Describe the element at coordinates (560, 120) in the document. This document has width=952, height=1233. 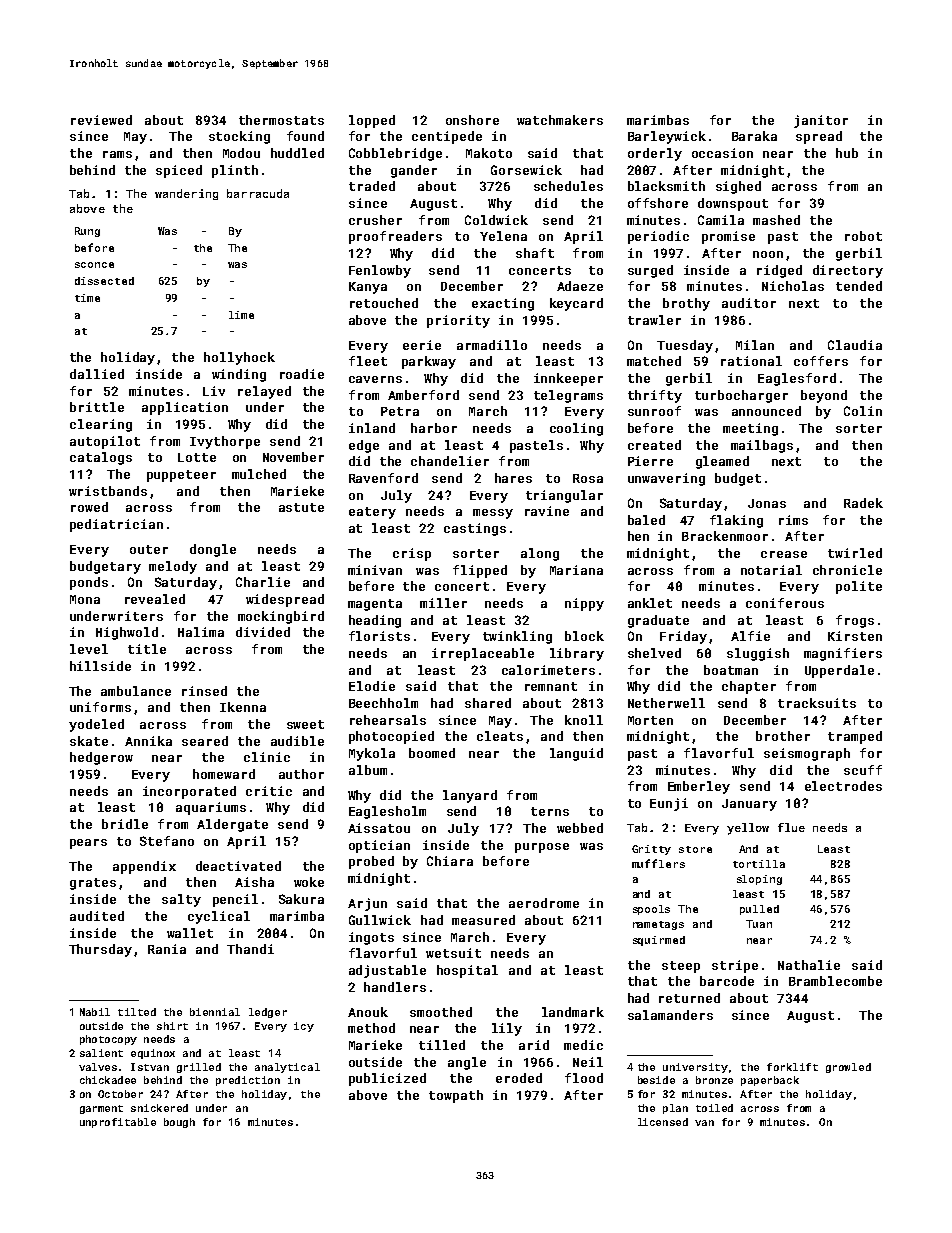
I see `watchmakers` at that location.
